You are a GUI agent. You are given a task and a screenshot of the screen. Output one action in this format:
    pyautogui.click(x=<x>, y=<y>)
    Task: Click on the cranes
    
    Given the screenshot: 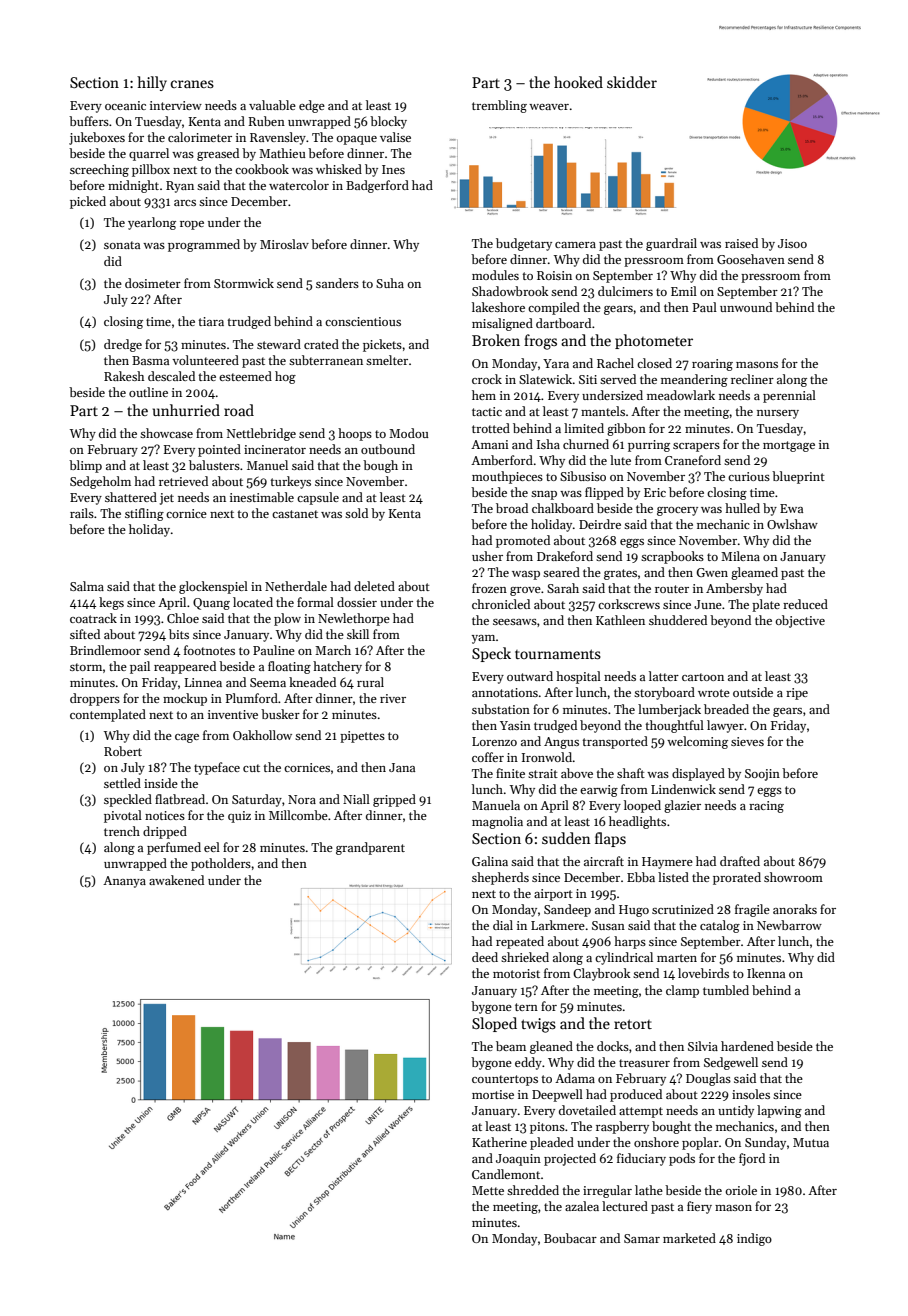 What is the action you would take?
    pyautogui.click(x=192, y=84)
